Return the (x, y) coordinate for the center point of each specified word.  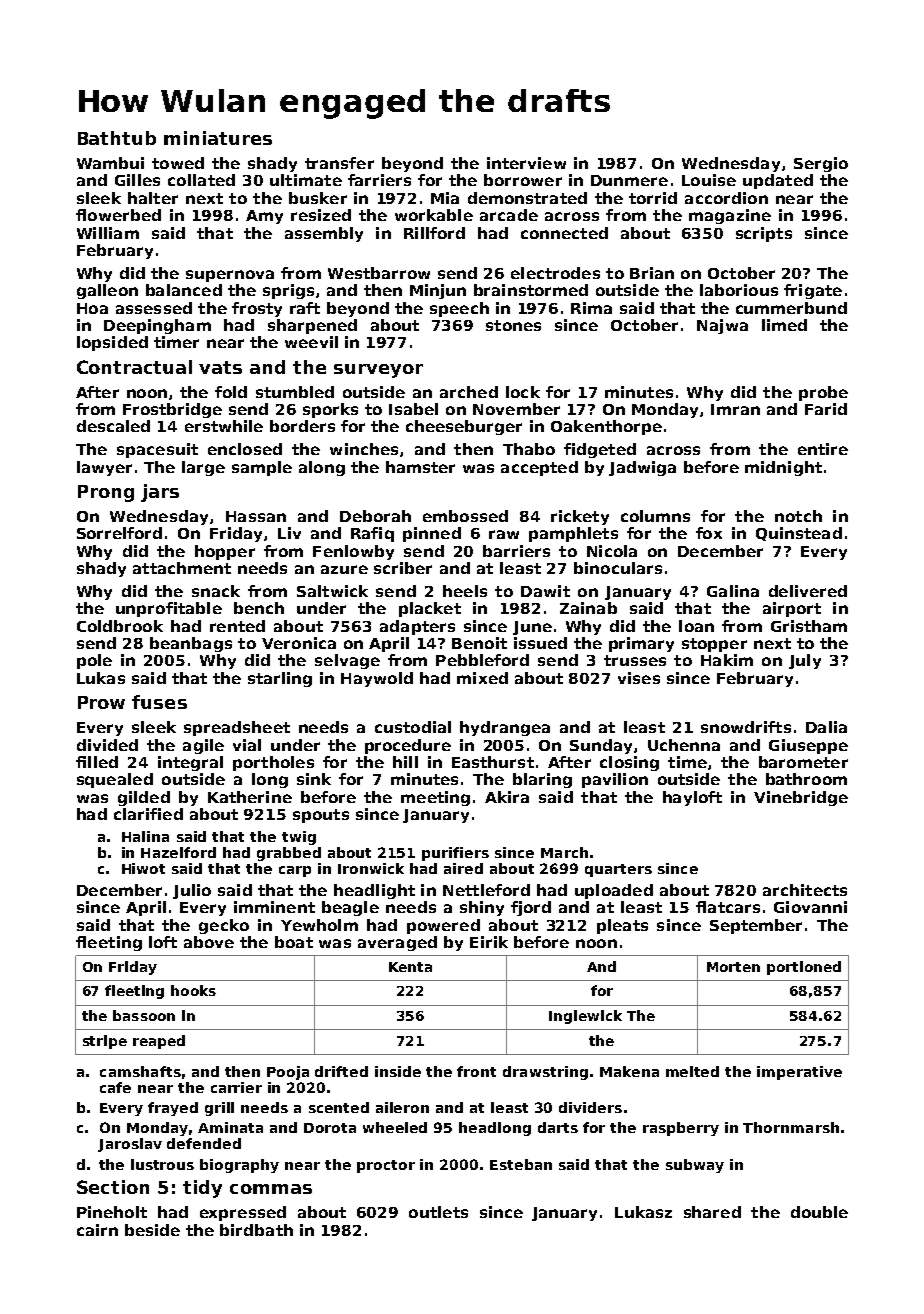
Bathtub (117, 138)
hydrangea (505, 728)
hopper (225, 552)
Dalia (826, 727)
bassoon (144, 1015)
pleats (622, 926)
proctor (386, 1166)
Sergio (821, 164)
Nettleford (486, 890)
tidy (202, 1189)
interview (526, 163)
